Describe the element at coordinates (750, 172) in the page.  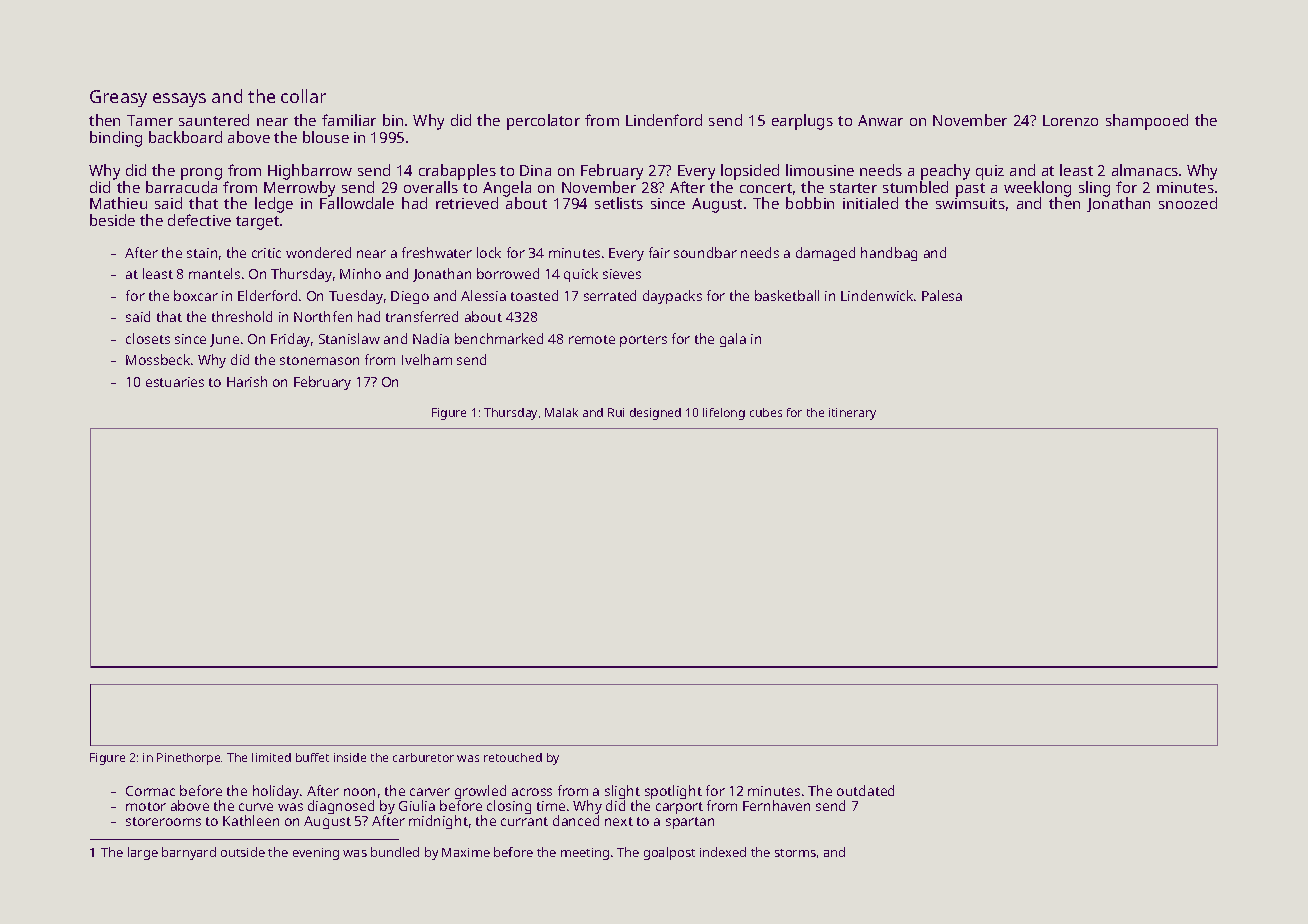
I see `lopsided` at that location.
